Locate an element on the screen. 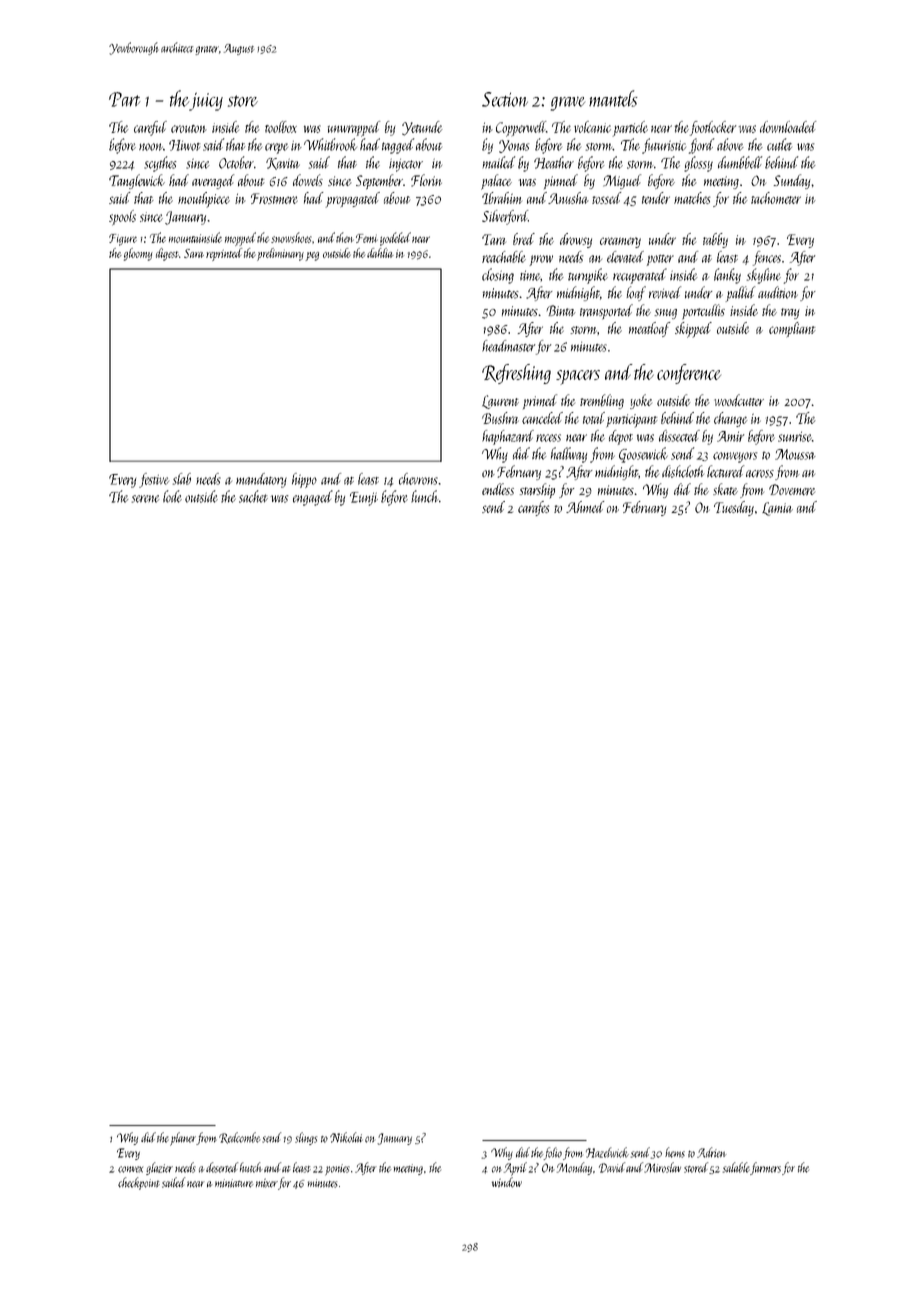 This screenshot has height=1314, width=924. palace is located at coordinates (496, 182).
